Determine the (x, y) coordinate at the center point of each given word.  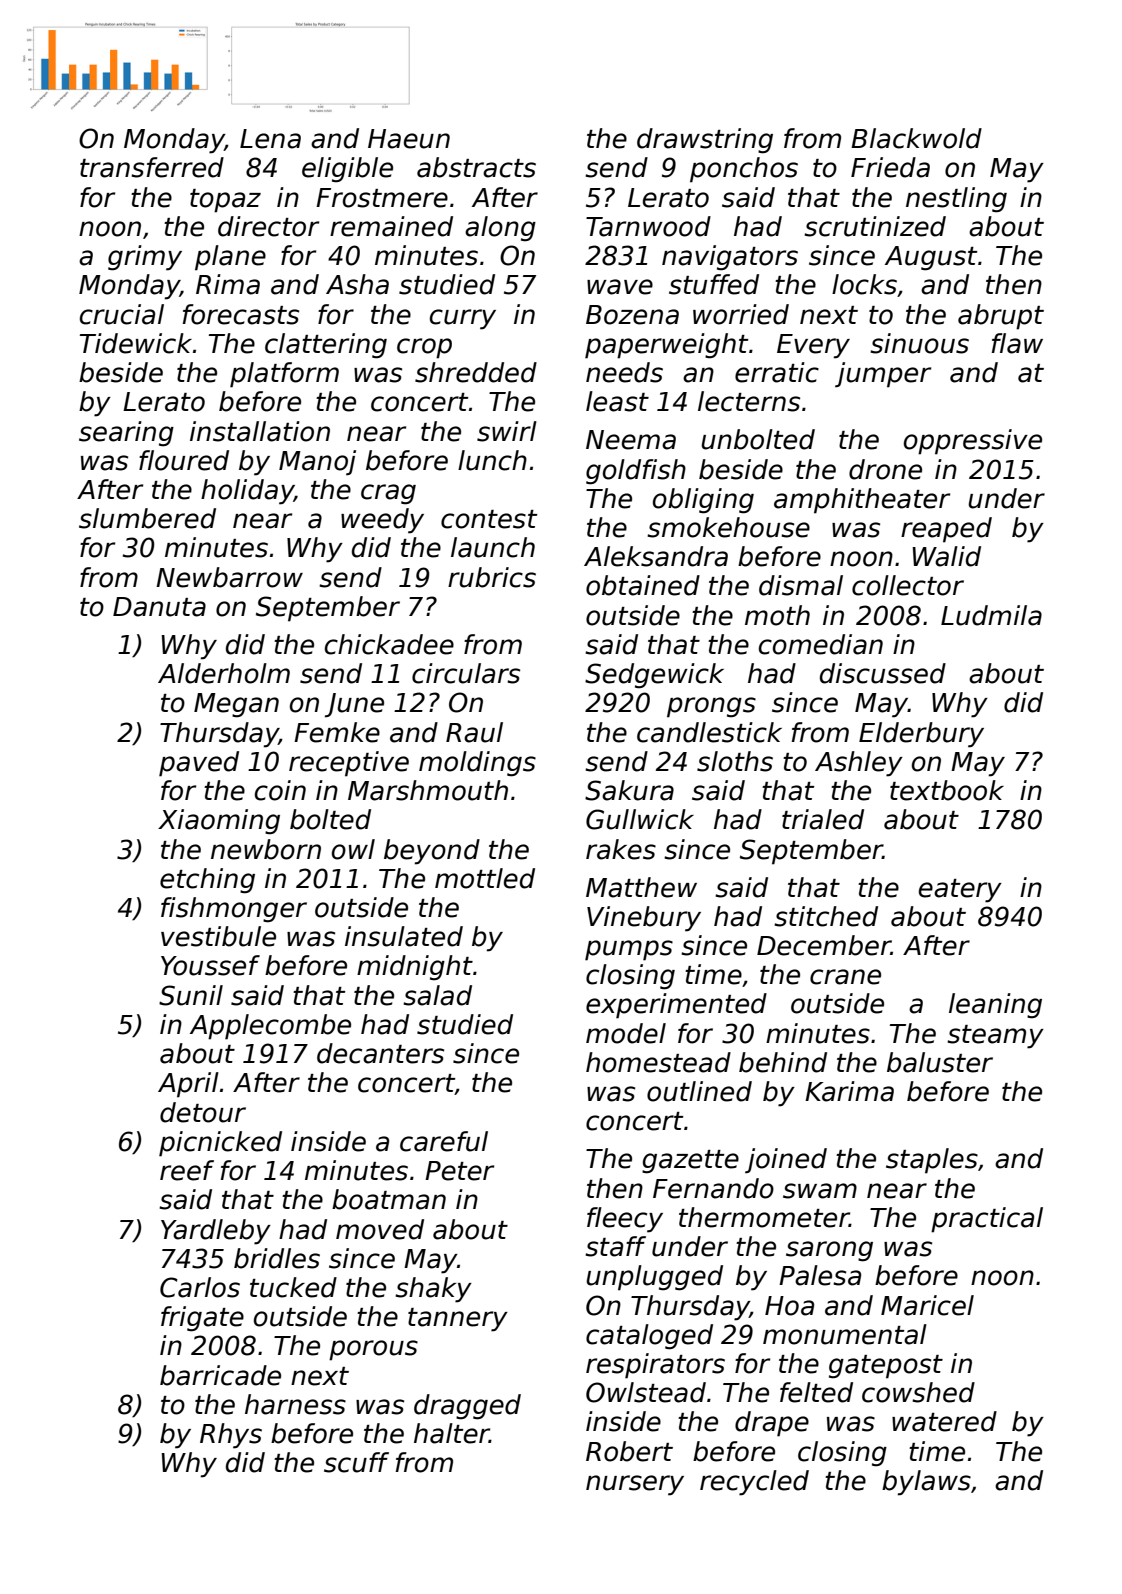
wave (620, 287)
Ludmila (991, 615)
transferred (152, 167)
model (626, 1033)
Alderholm (224, 673)
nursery (635, 1485)
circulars (466, 673)
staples (932, 1161)
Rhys (231, 1436)
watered (944, 1421)
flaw (1017, 343)
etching (207, 881)
